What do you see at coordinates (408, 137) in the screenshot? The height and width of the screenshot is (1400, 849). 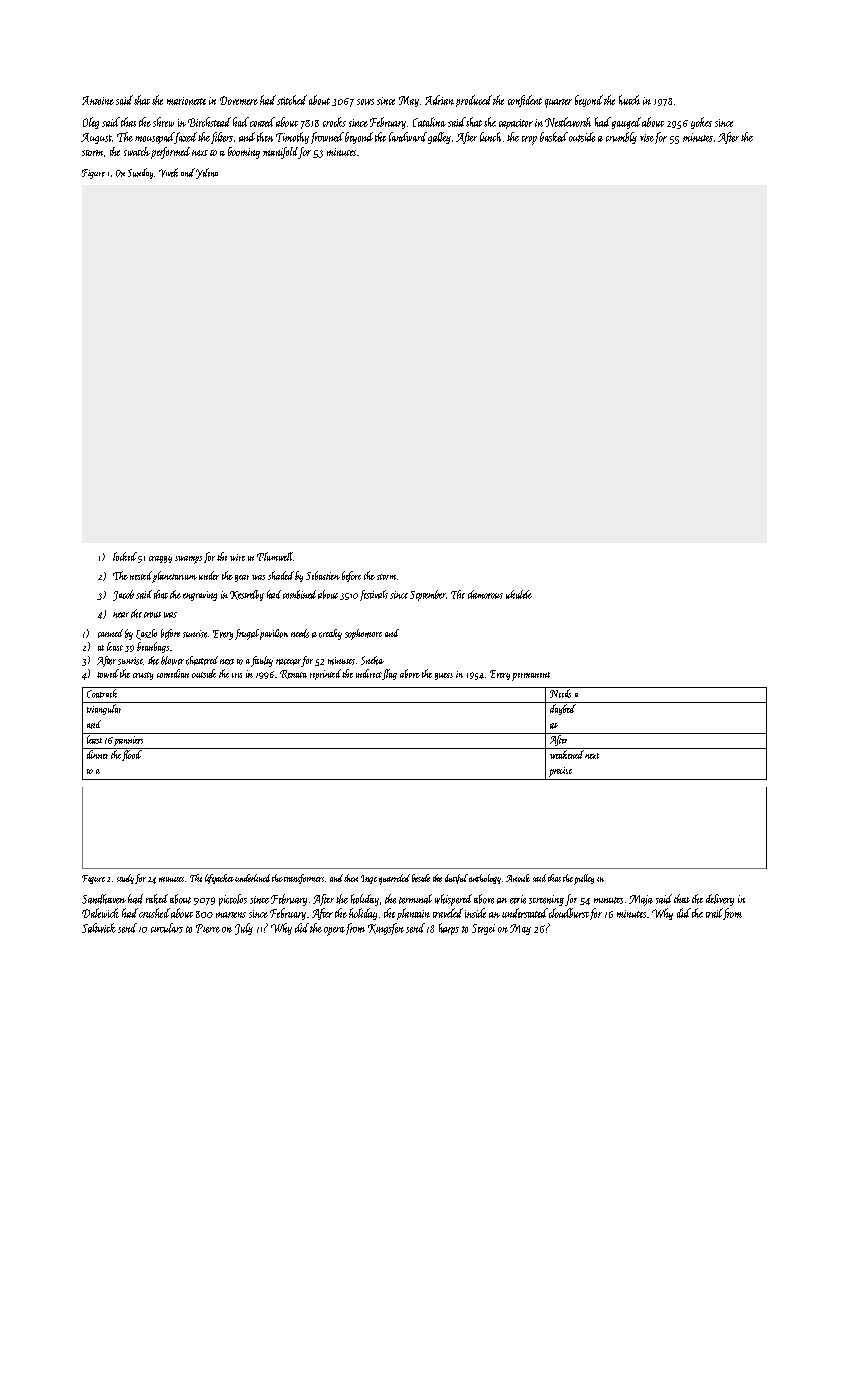 I see `landward` at bounding box center [408, 137].
